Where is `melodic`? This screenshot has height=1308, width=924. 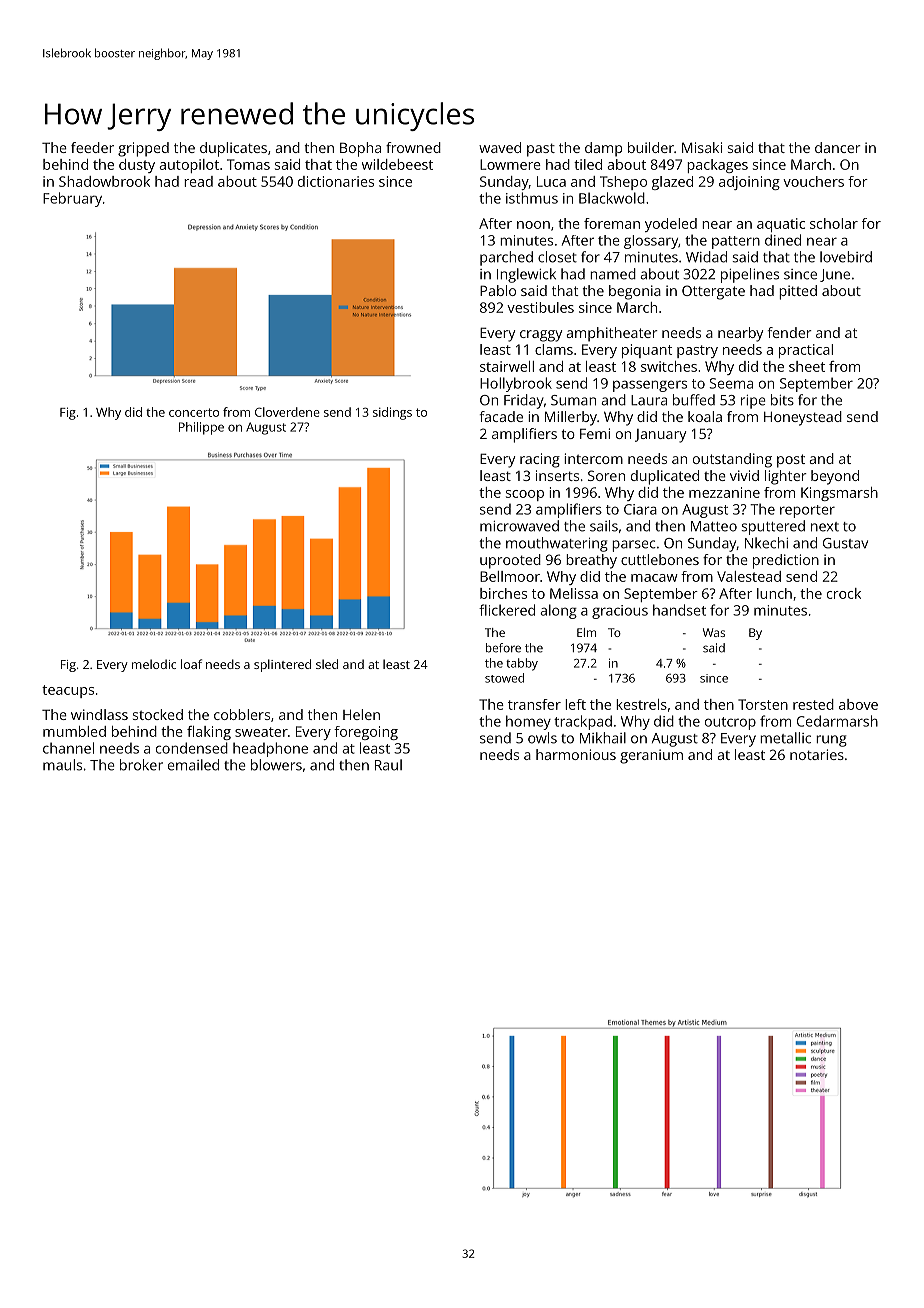 melodic is located at coordinates (154, 664).
